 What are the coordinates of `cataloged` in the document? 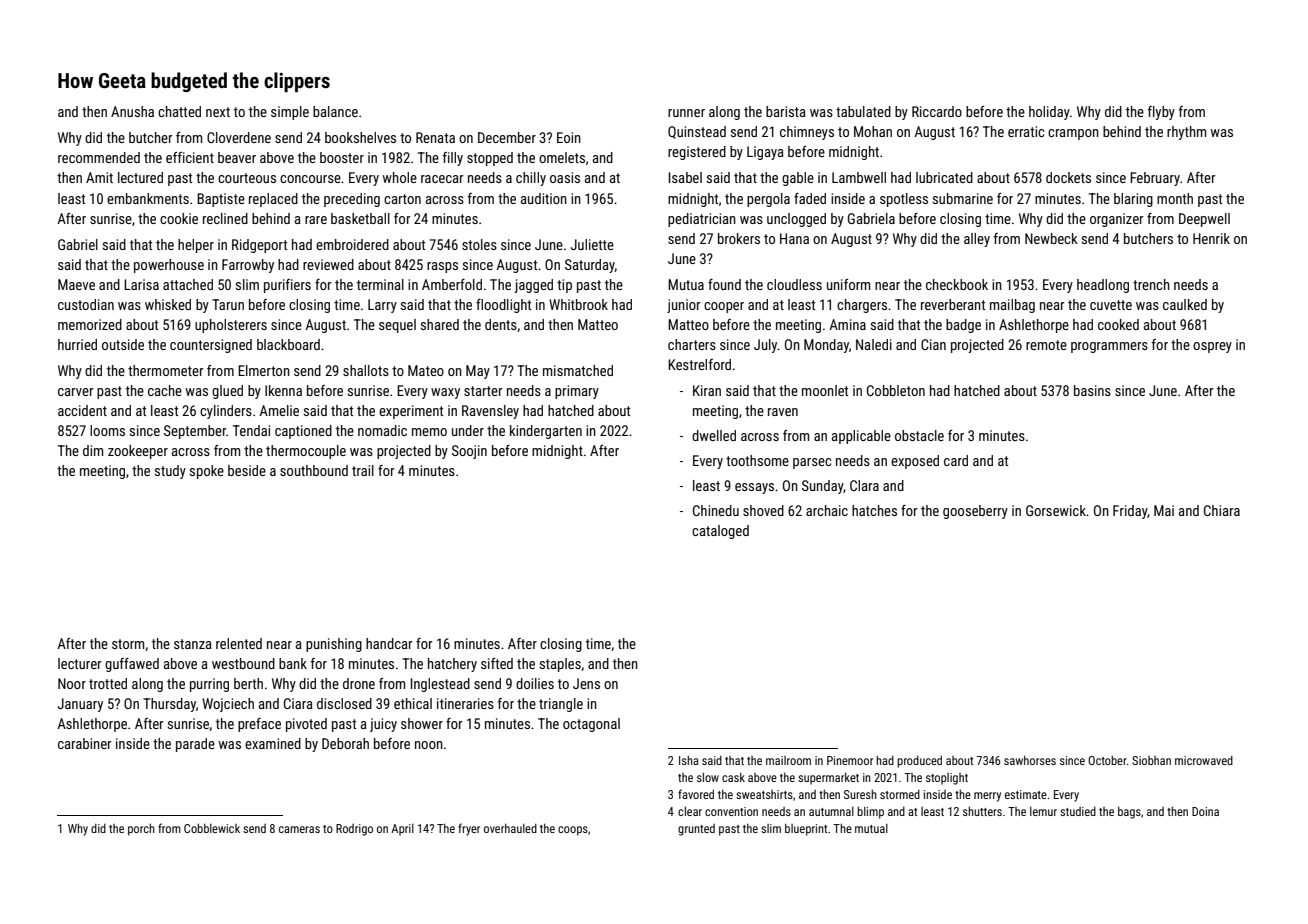 It's located at (720, 532).
